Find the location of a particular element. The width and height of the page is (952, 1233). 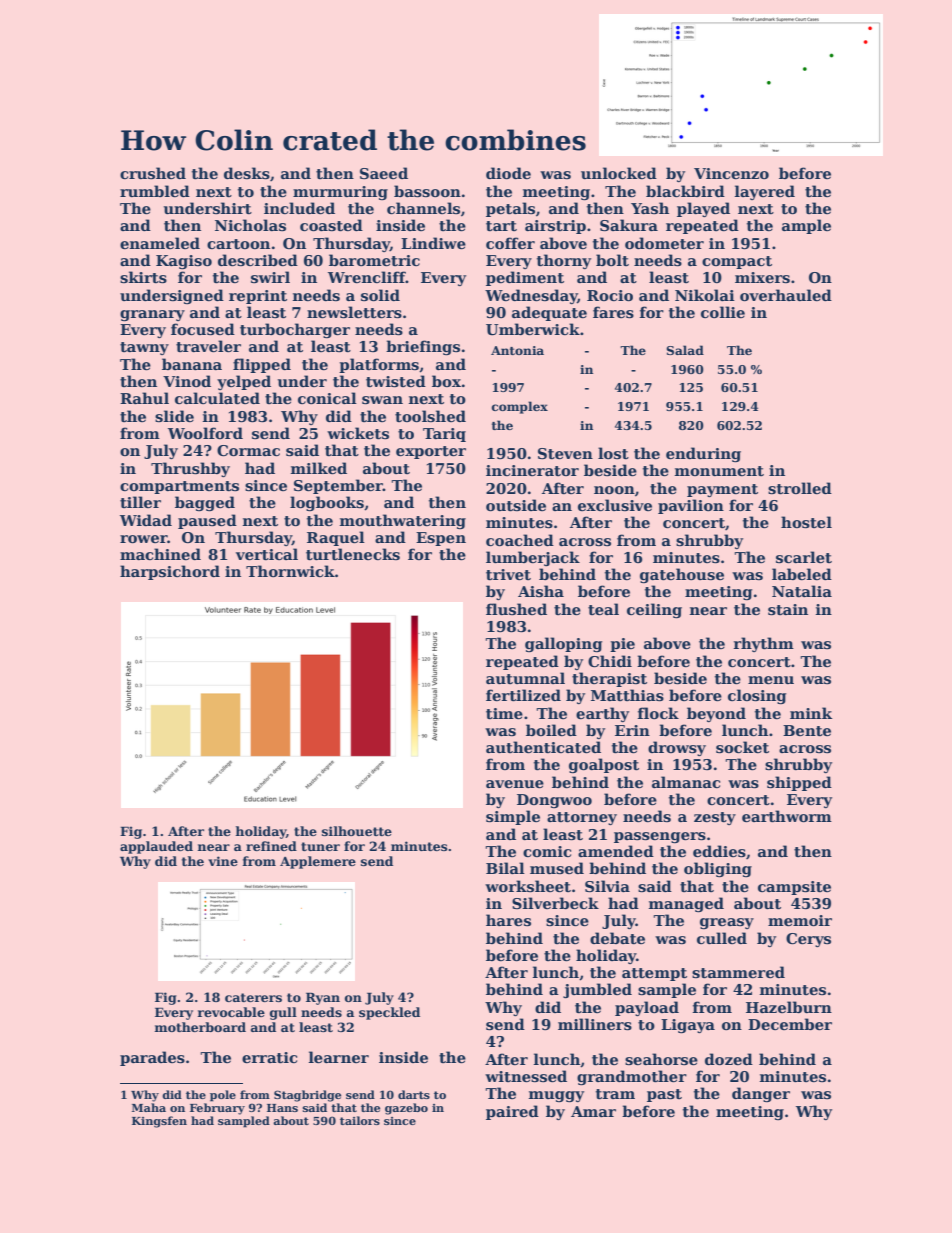

applauded is located at coordinates (156, 847).
